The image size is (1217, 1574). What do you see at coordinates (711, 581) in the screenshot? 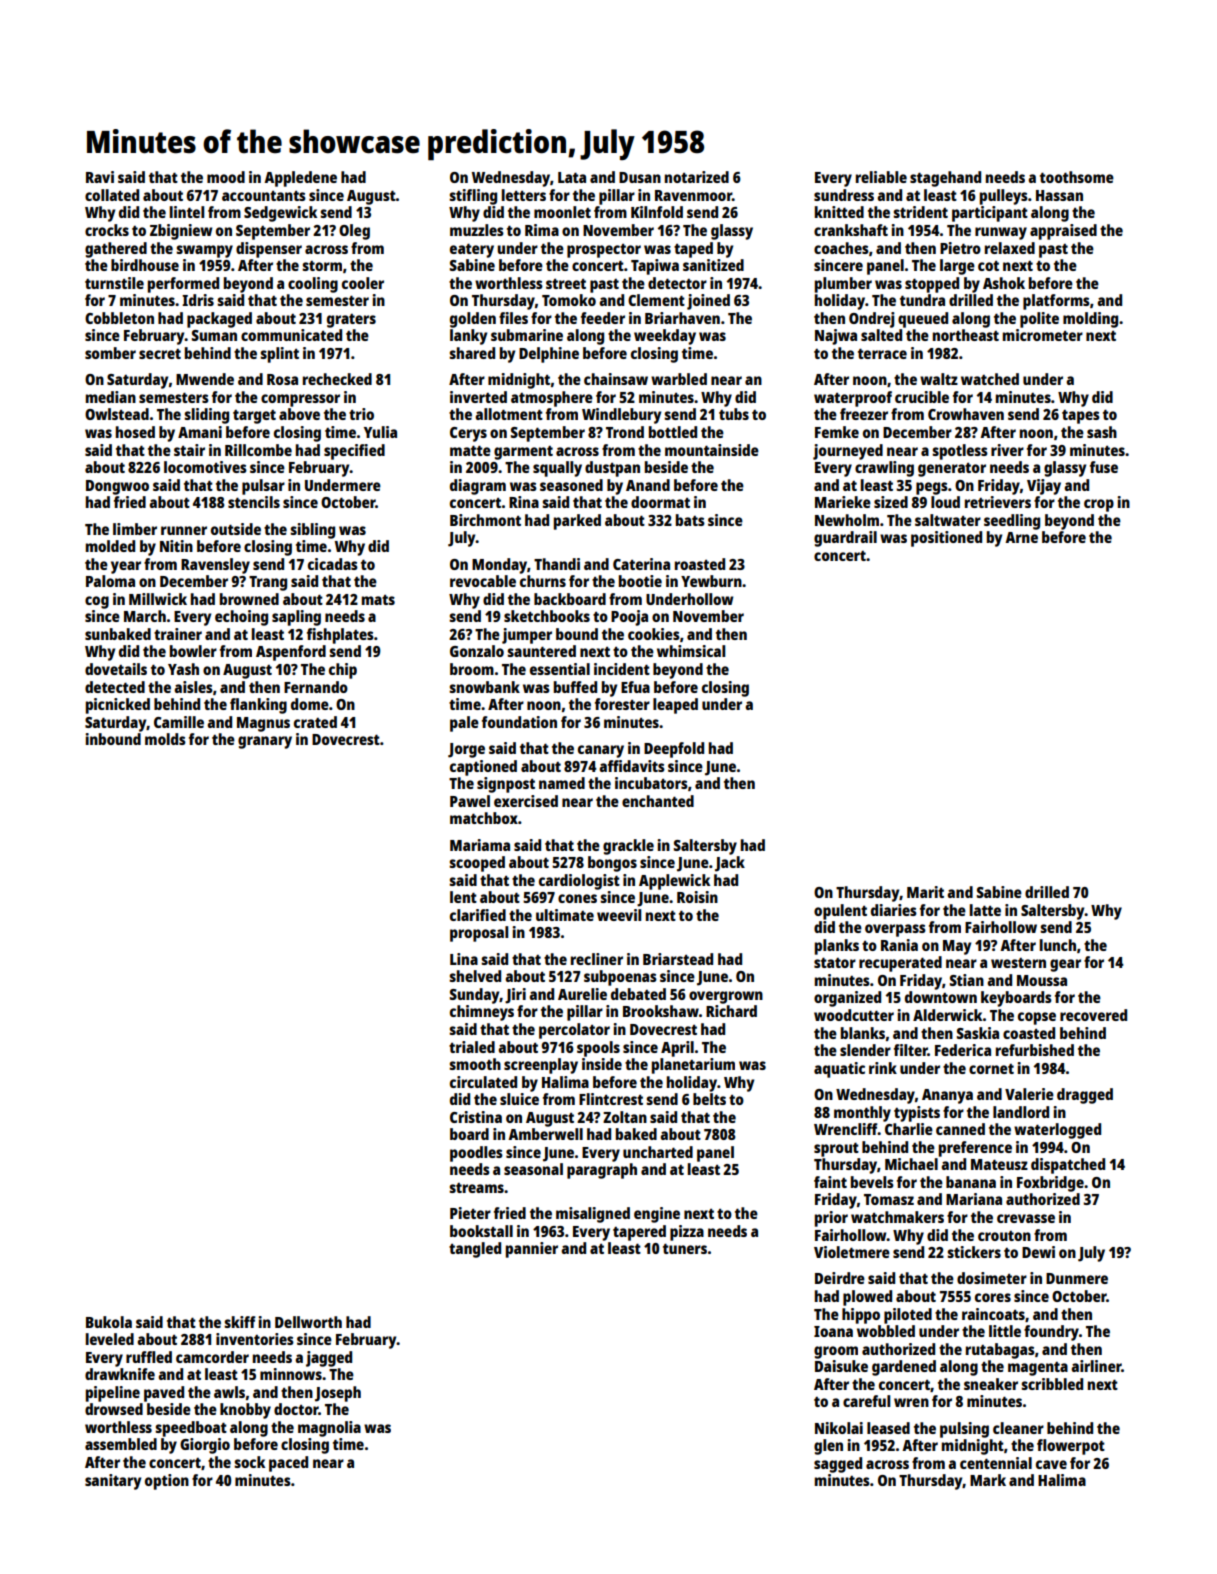
I see `Yewburn` at bounding box center [711, 581].
